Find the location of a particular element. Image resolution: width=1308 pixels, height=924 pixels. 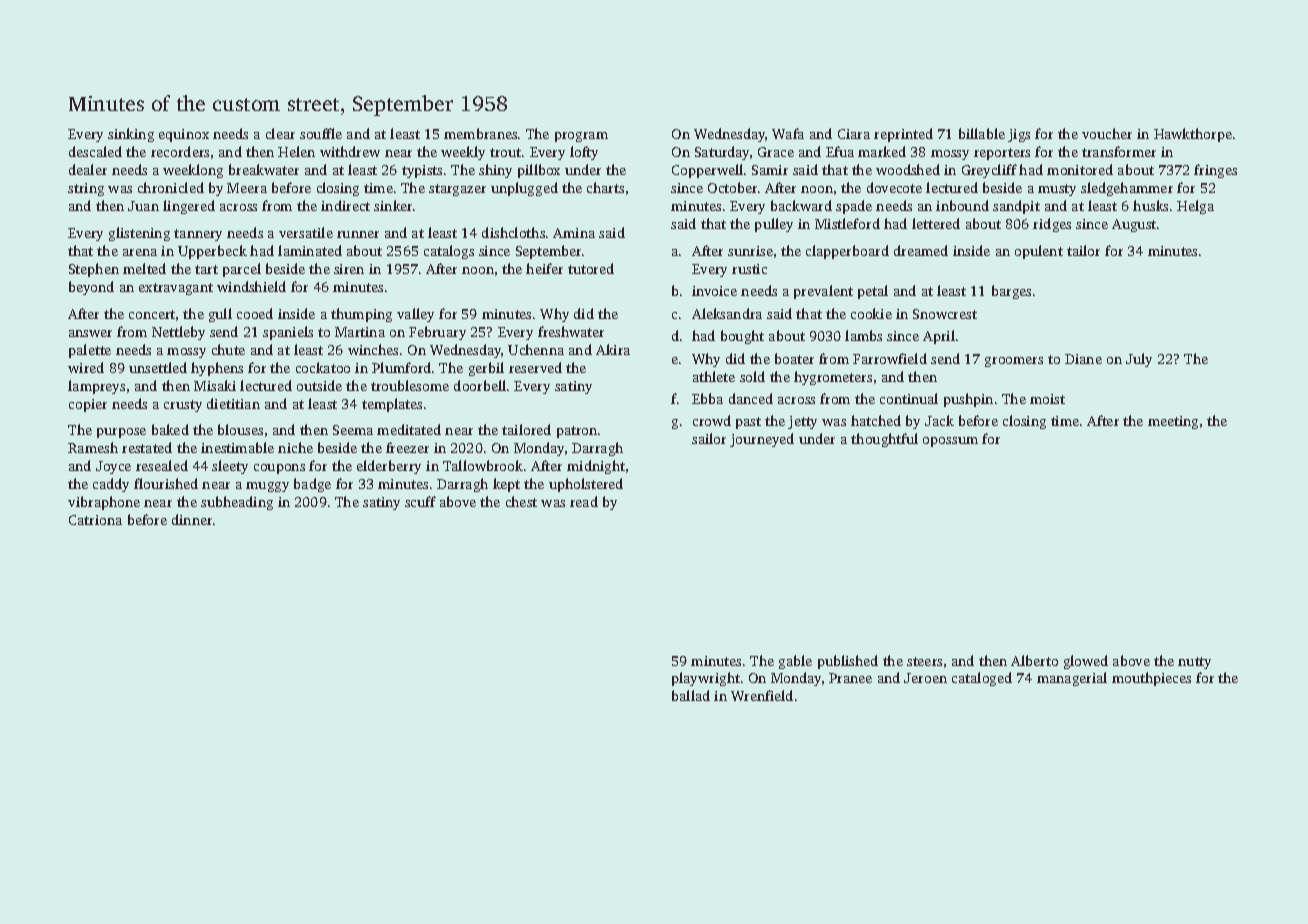

meeting is located at coordinates (1173, 422).
